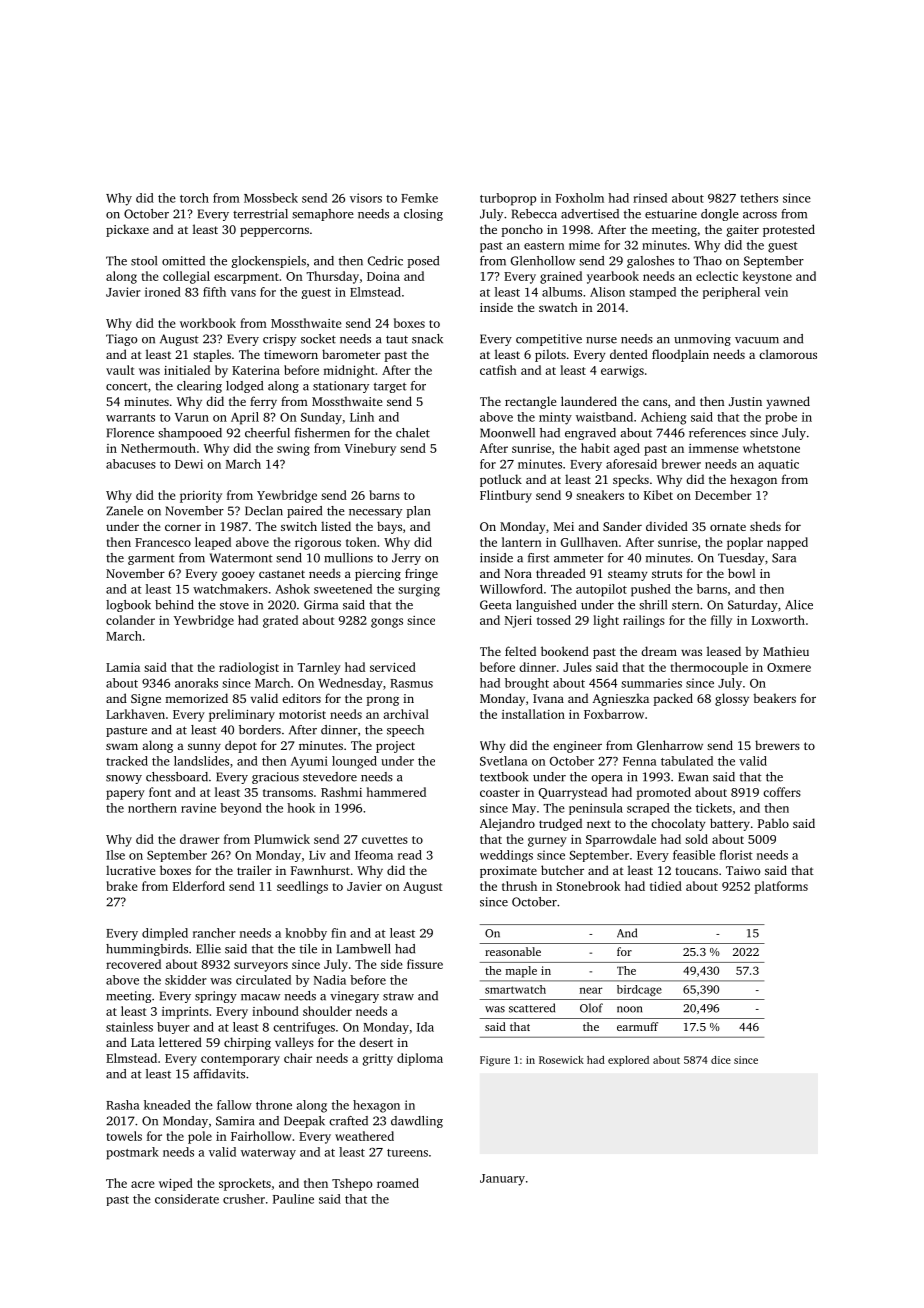 The height and width of the image is (1308, 924). Describe the element at coordinates (174, 605) in the image. I see `behind` at that location.
